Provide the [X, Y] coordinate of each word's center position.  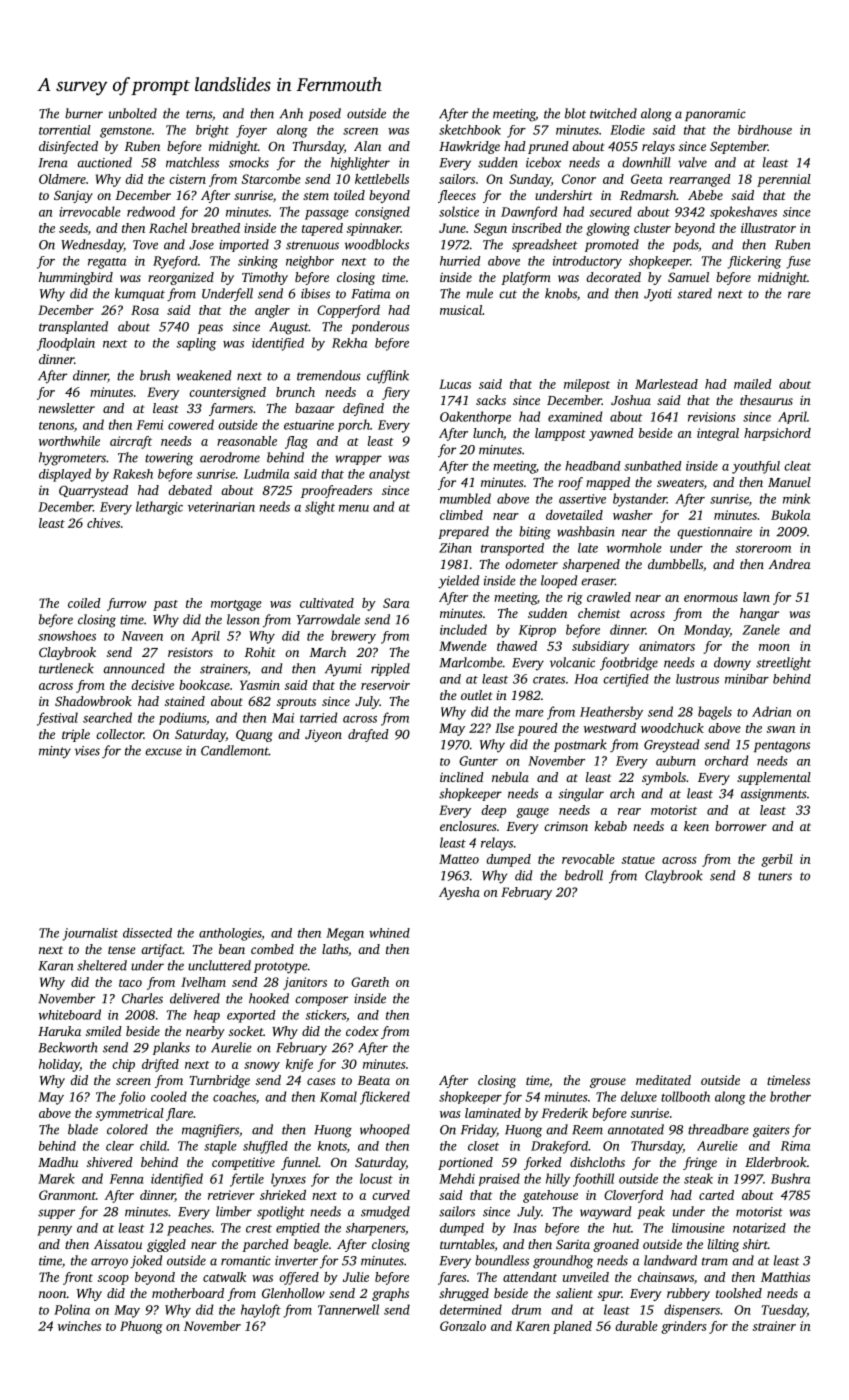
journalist [90, 934]
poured [537, 729]
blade [83, 1129]
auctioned [104, 162]
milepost [587, 385]
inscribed [537, 228]
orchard [726, 760]
